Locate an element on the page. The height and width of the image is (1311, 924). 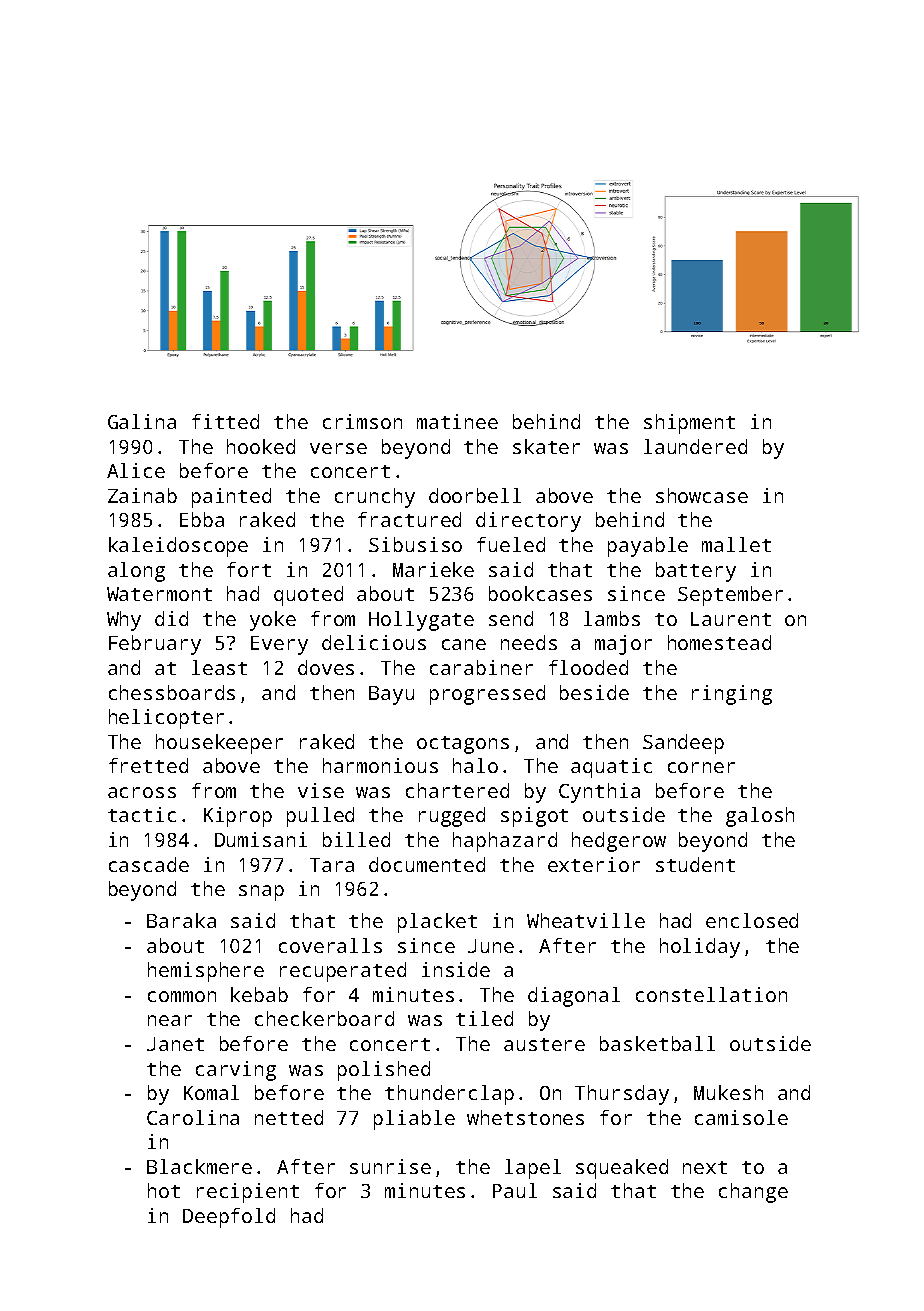
Tara is located at coordinates (332, 865).
